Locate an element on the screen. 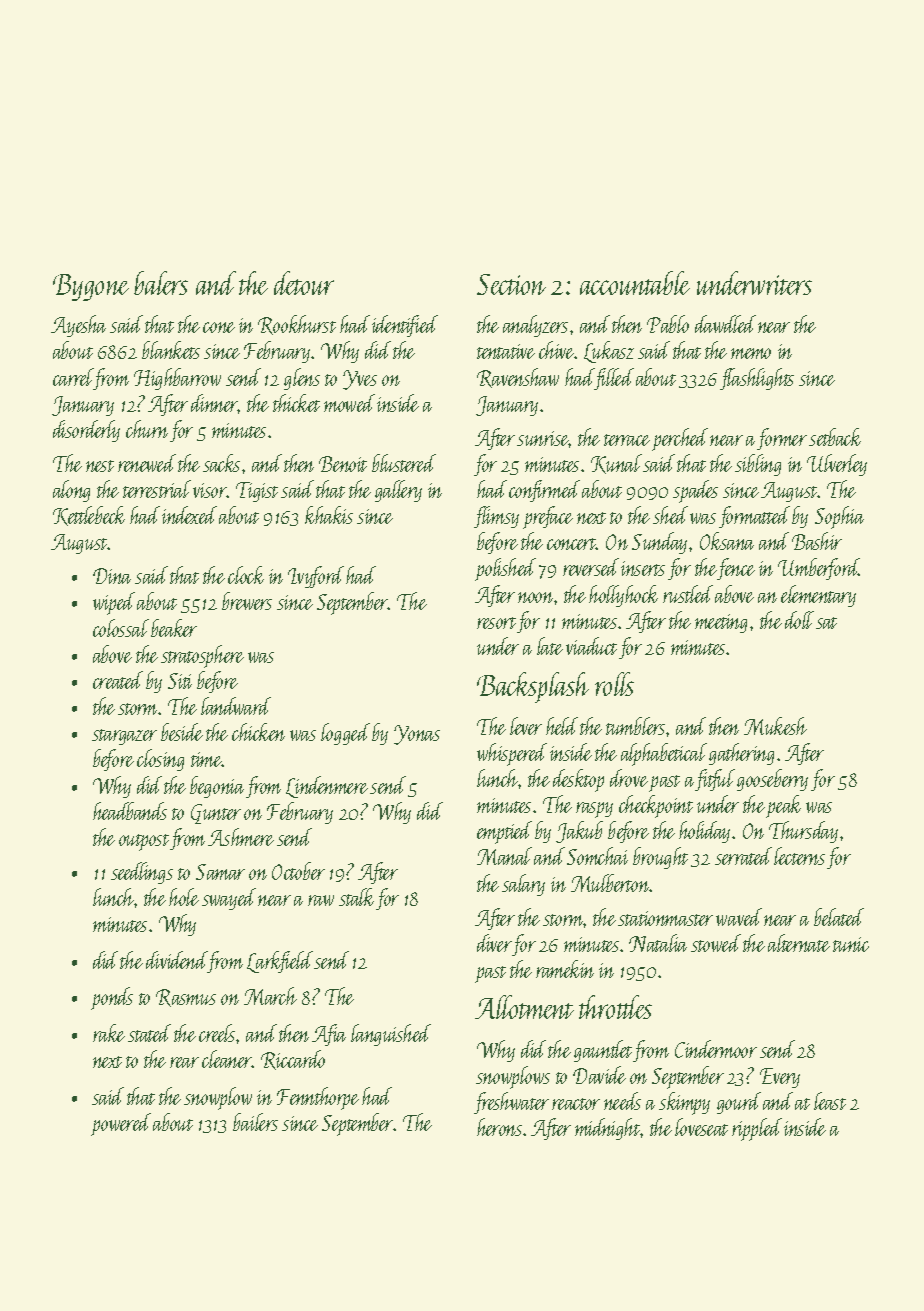  Ulverley is located at coordinates (837, 465).
